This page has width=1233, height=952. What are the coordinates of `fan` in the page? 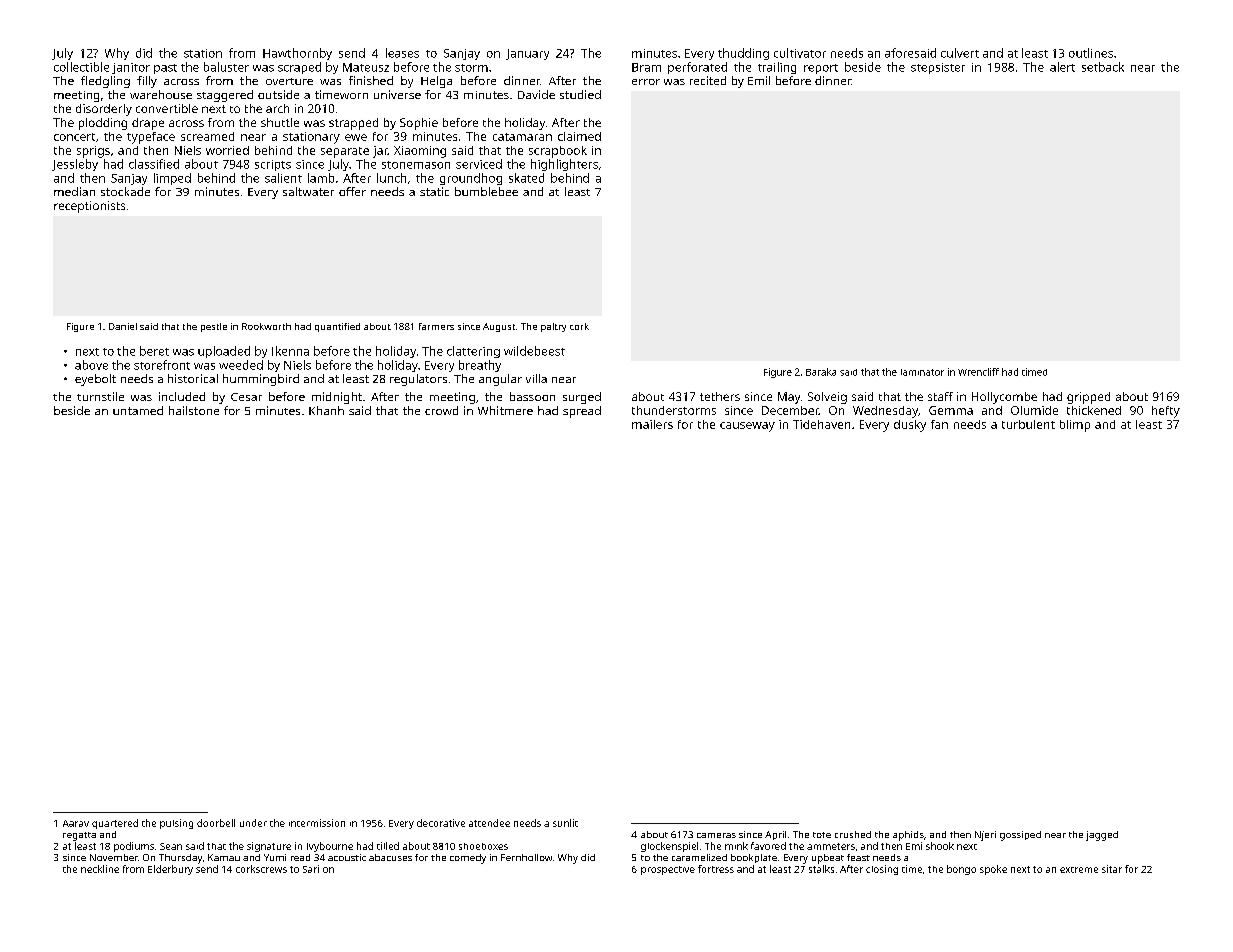 It's located at (939, 424).
